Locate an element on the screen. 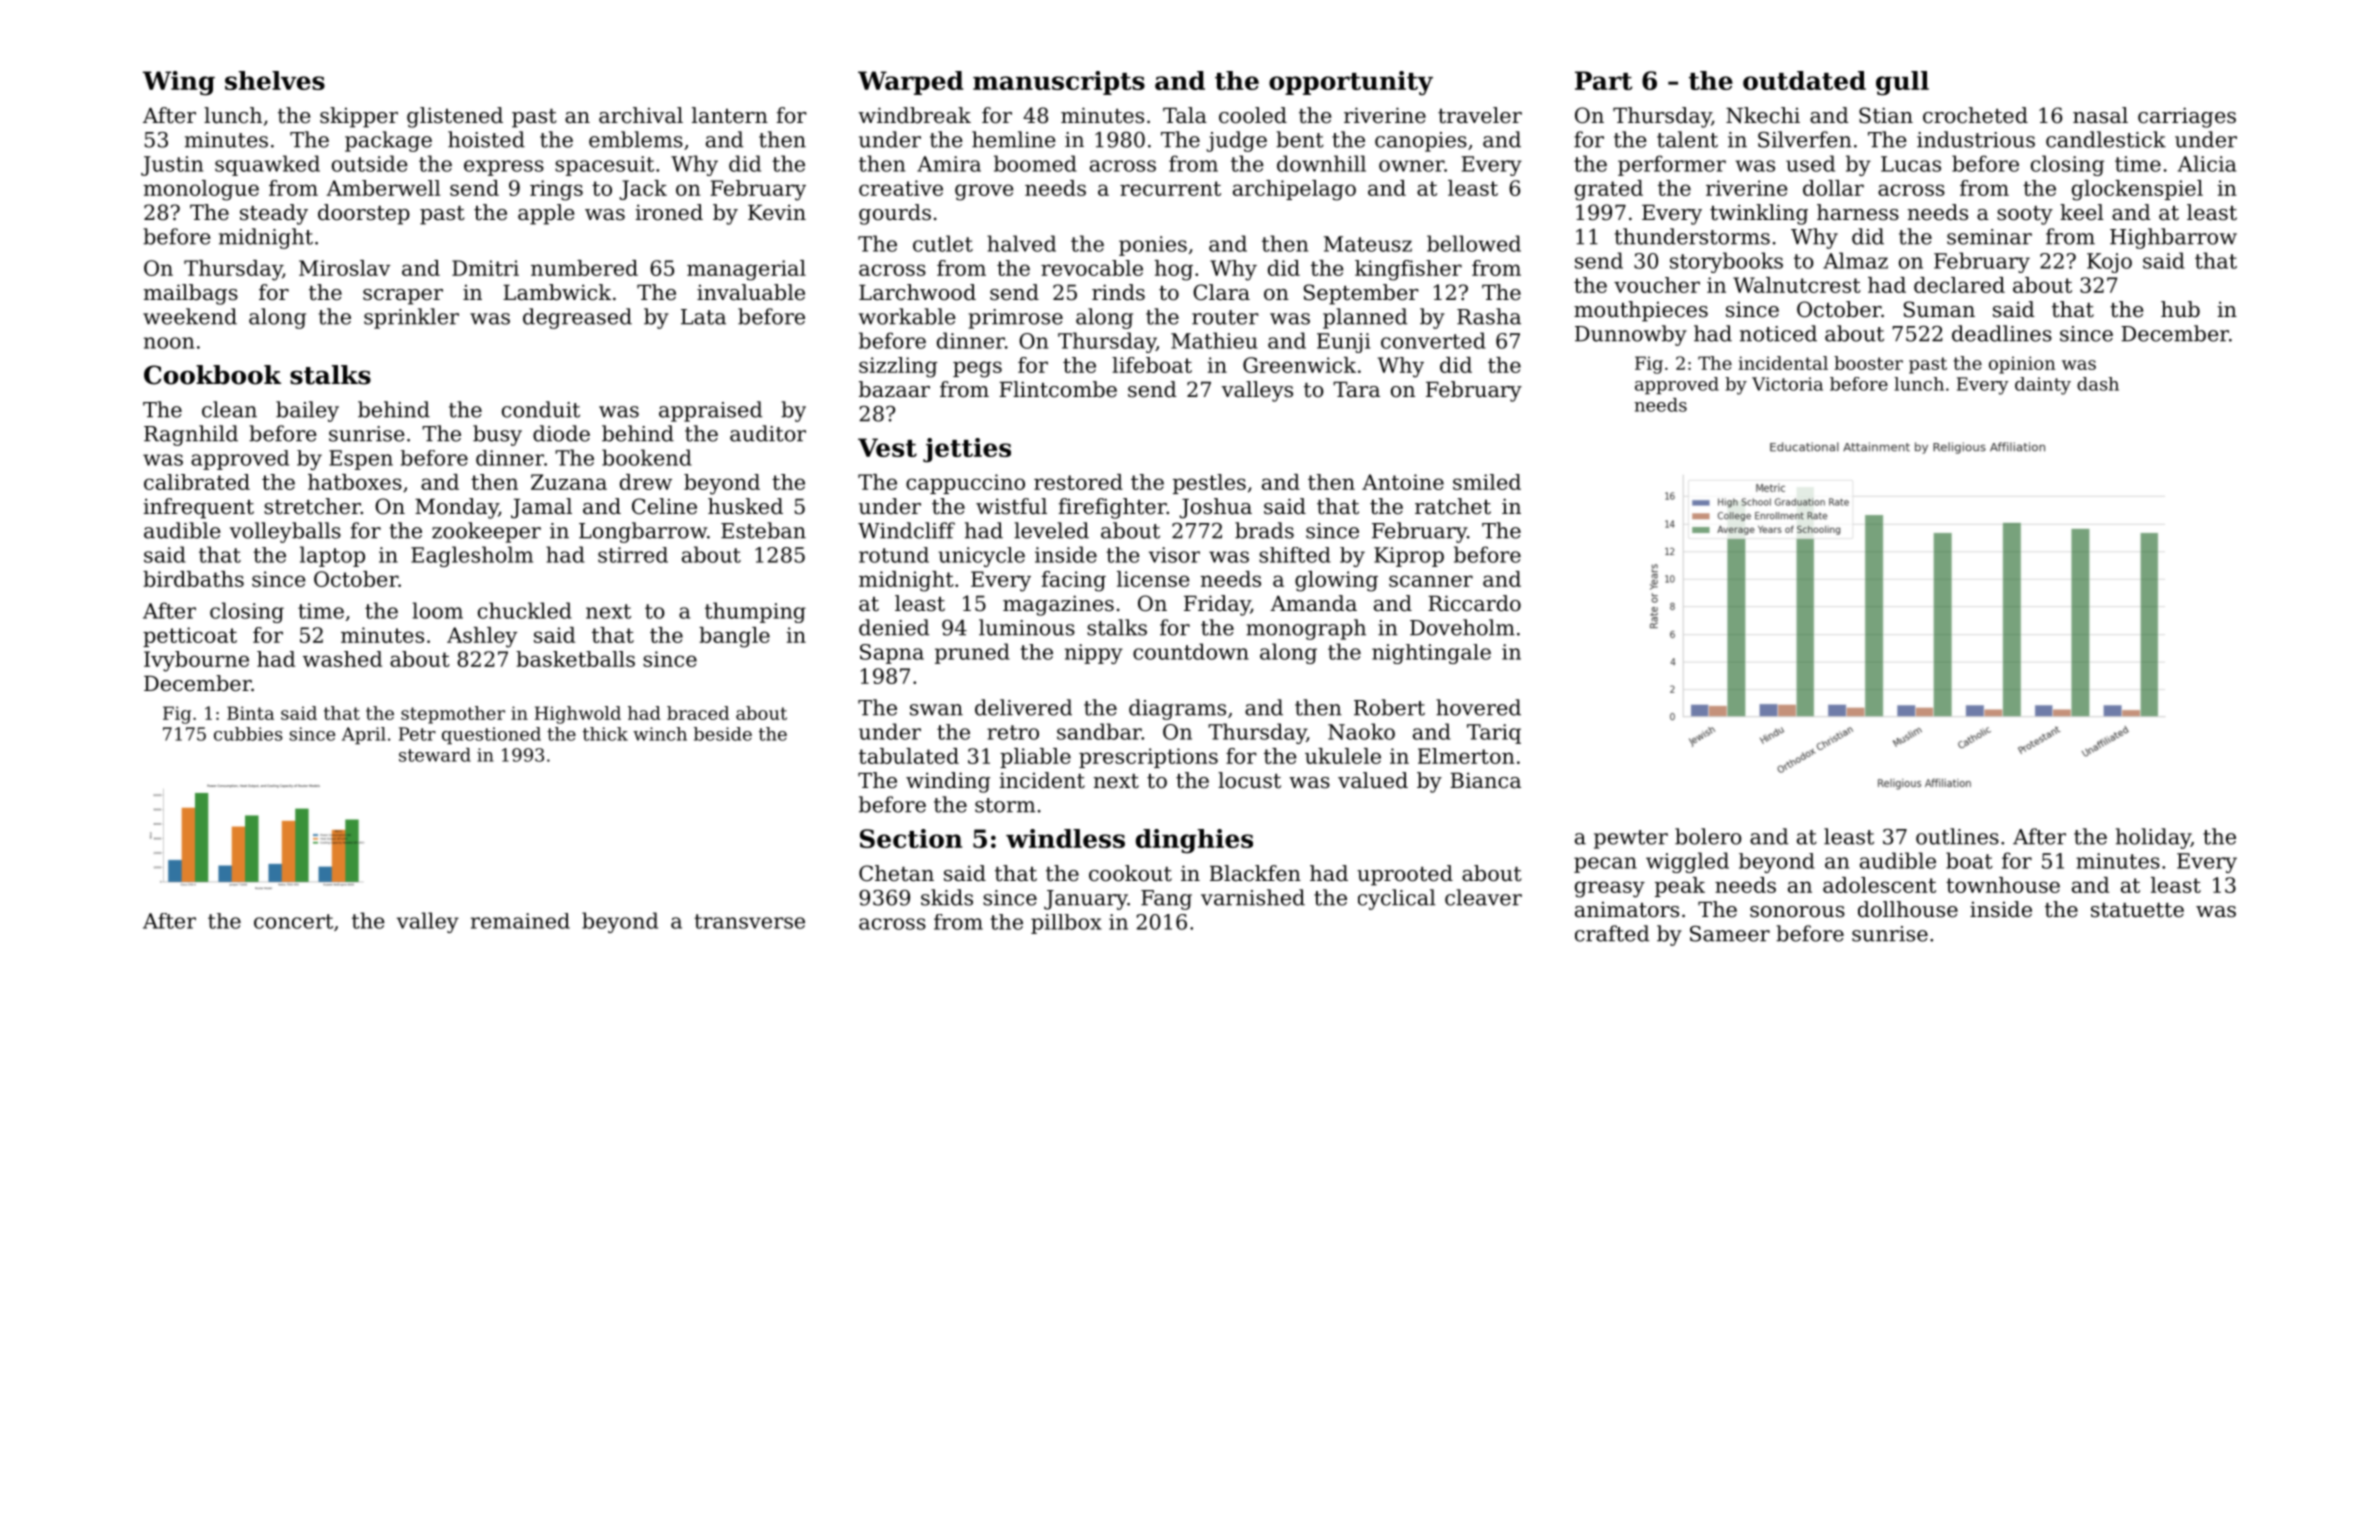 This screenshot has width=2380, height=1540. kingfisher is located at coordinates (1408, 270).
